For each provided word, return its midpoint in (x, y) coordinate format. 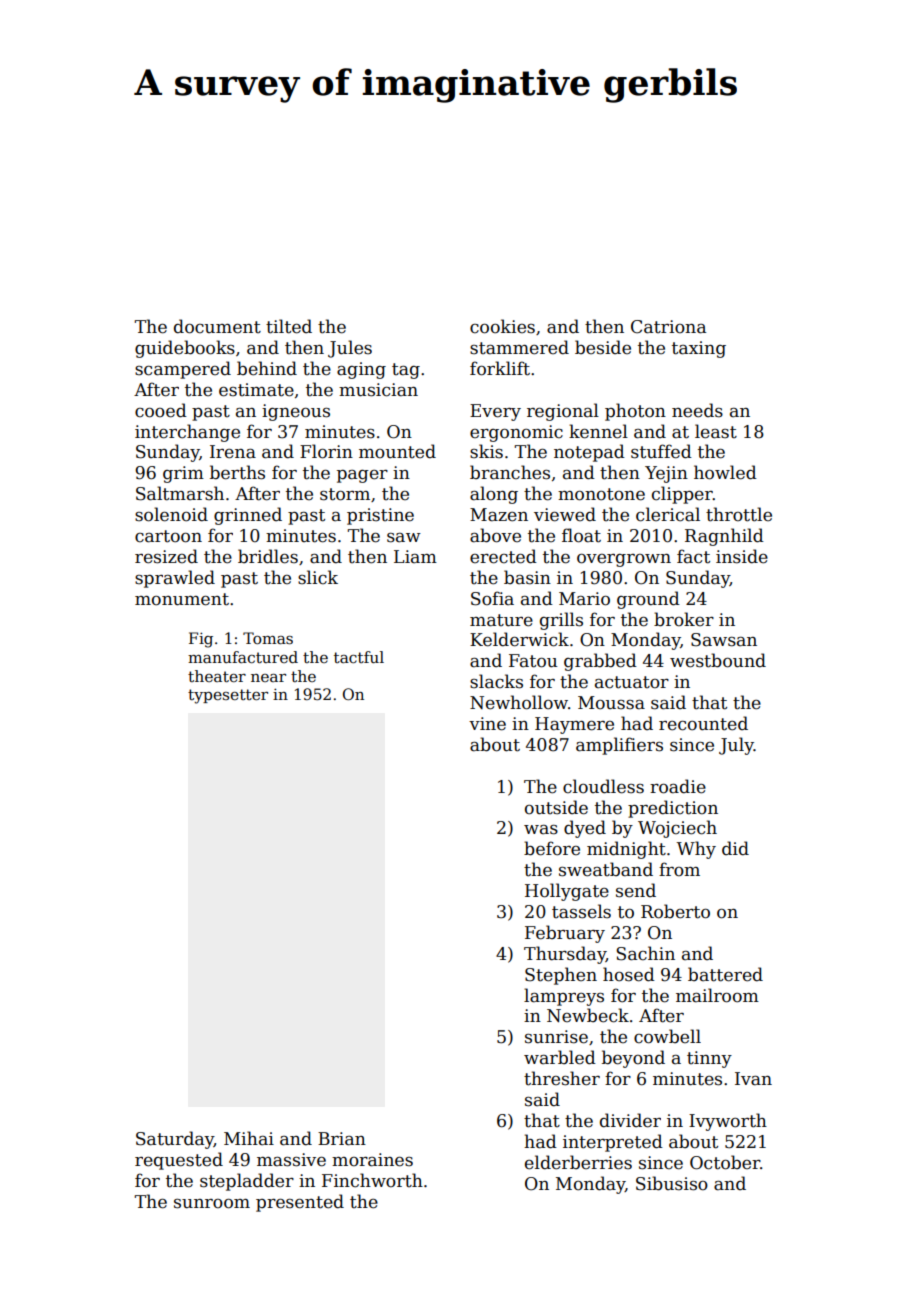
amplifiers (619, 746)
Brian (342, 1139)
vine (487, 724)
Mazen (499, 515)
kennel (598, 431)
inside (742, 556)
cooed (161, 410)
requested (179, 1161)
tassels (581, 911)
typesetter (228, 696)
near (268, 678)
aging (361, 370)
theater (217, 676)
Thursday (565, 955)
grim (183, 474)
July (736, 746)
